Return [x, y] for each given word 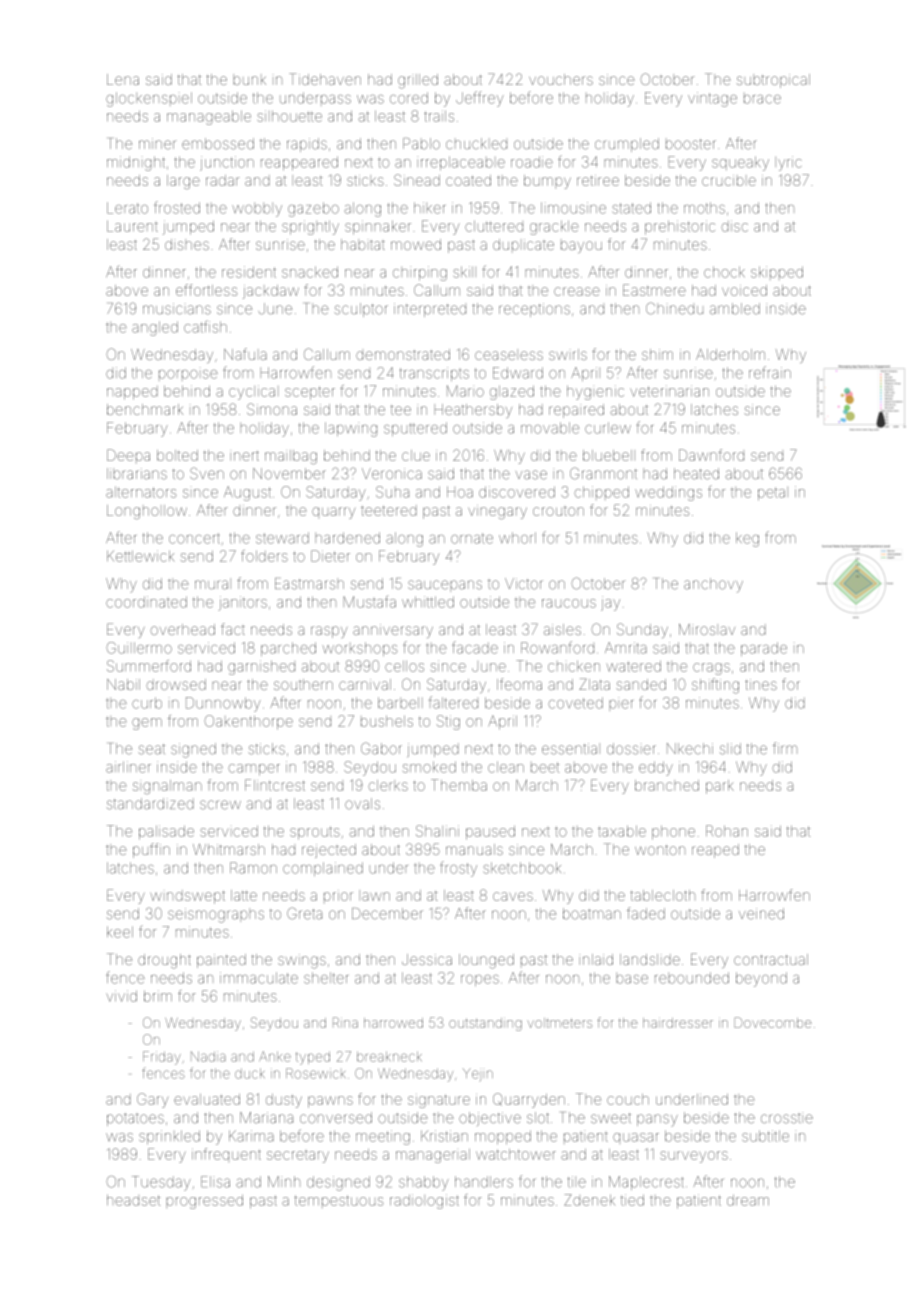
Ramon [253, 868]
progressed [204, 1202]
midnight [136, 163]
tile [577, 1182]
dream [748, 1200]
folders [264, 556]
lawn [374, 895]
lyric [788, 163]
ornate [472, 538]
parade [764, 649]
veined [761, 914]
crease [577, 291]
